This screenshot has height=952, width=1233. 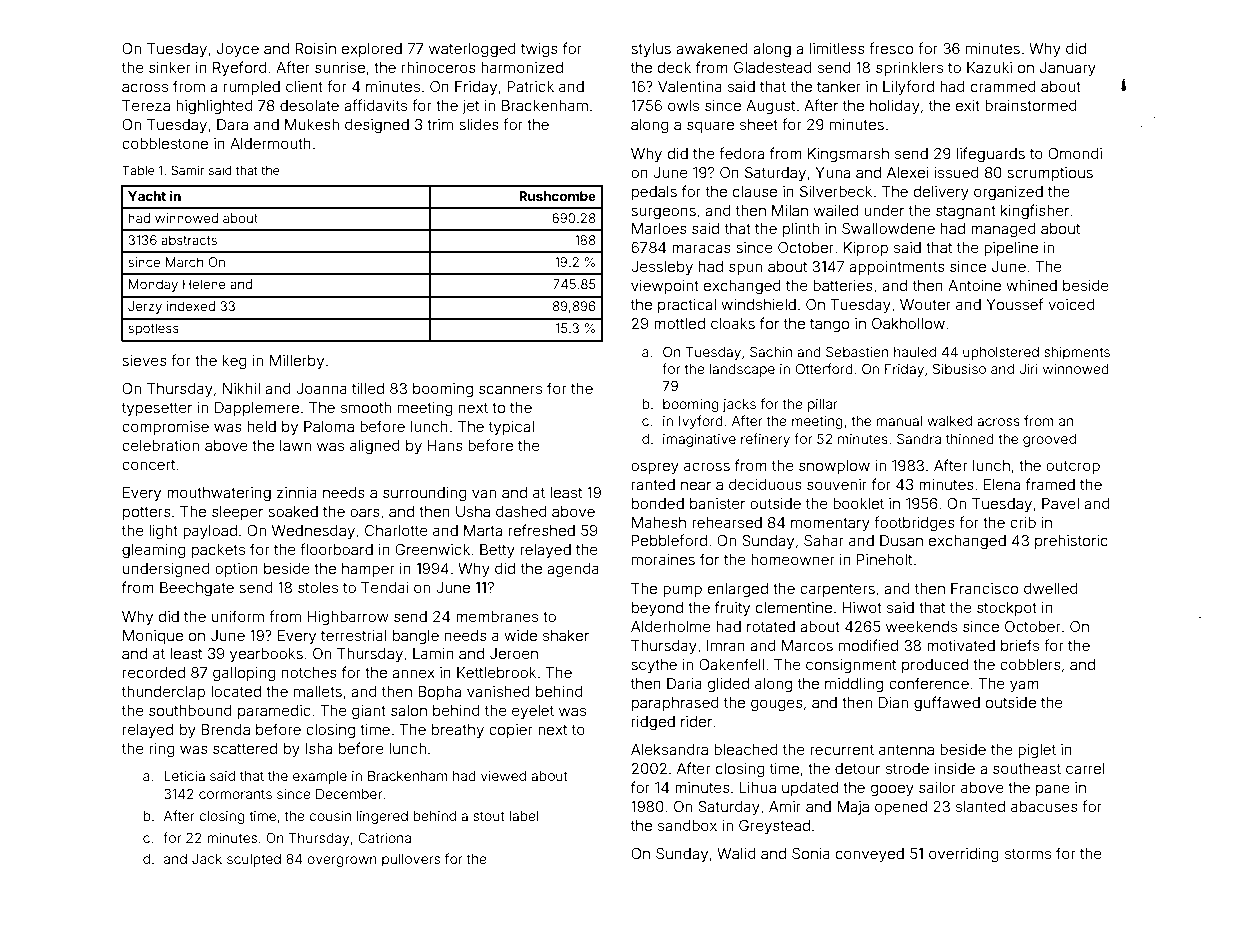 I want to click on Youssef, so click(x=1014, y=304).
